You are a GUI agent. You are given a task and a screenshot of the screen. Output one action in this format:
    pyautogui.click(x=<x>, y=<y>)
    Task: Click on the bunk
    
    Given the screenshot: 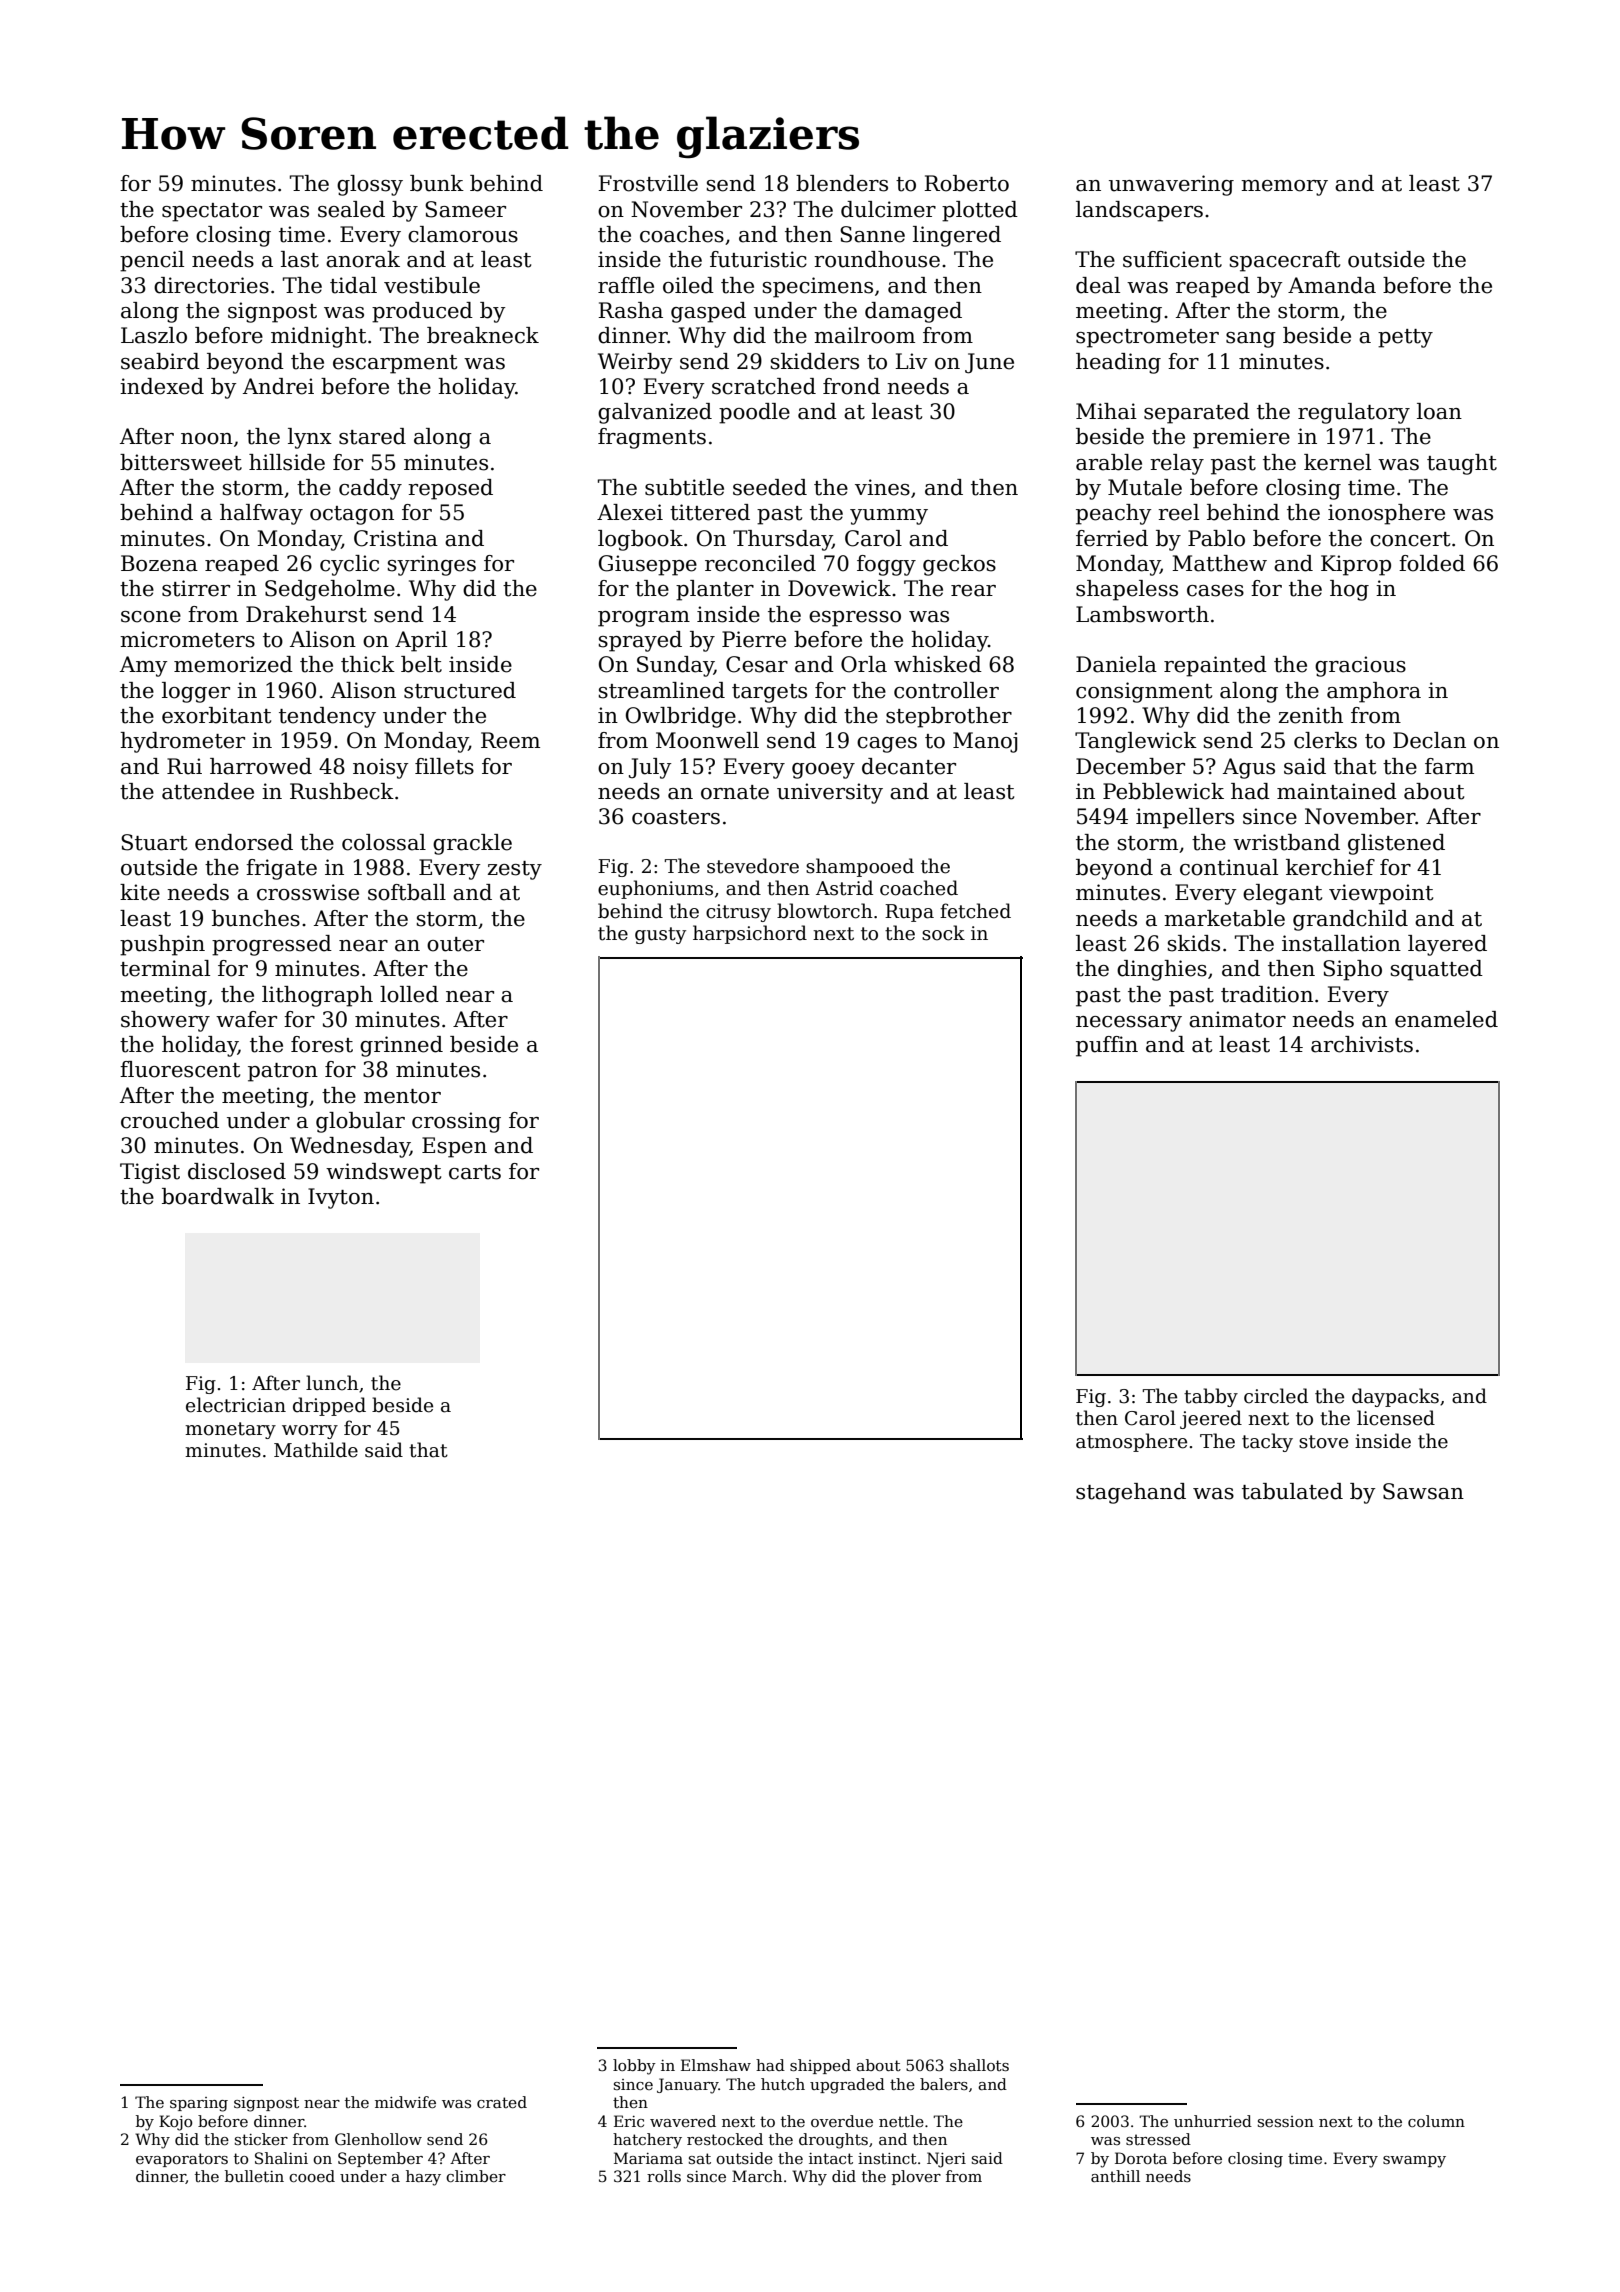 What is the action you would take?
    pyautogui.click(x=437, y=183)
